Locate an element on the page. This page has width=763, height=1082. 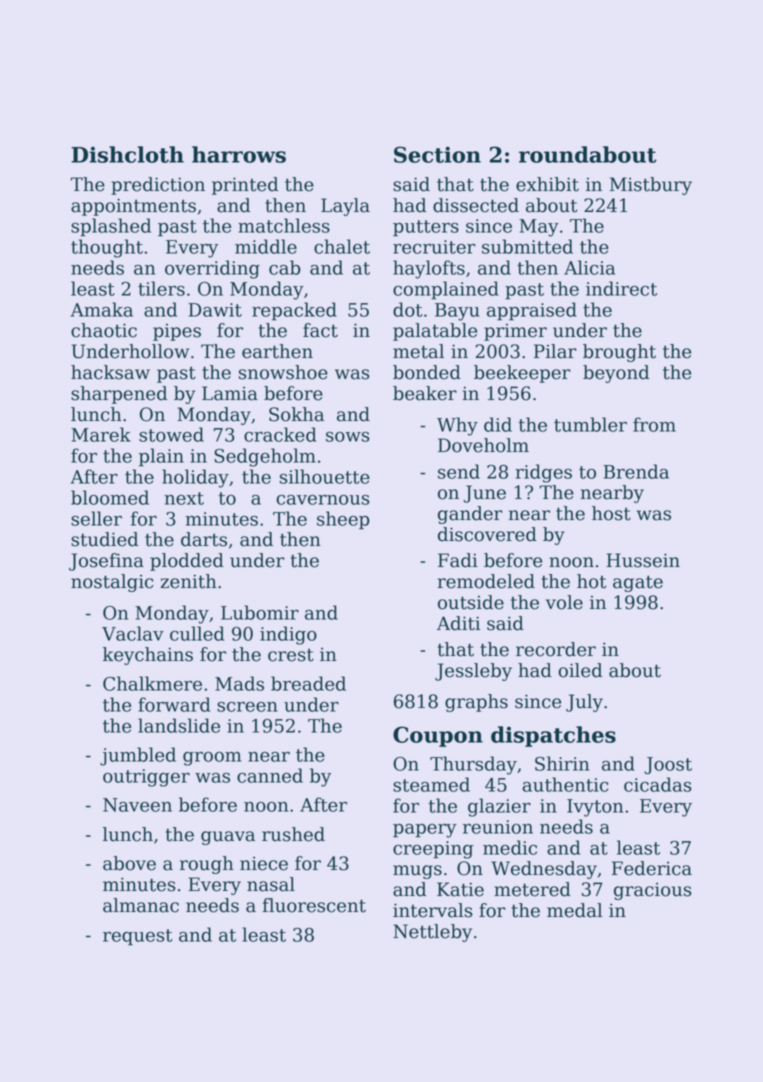
plodded is located at coordinates (187, 562).
